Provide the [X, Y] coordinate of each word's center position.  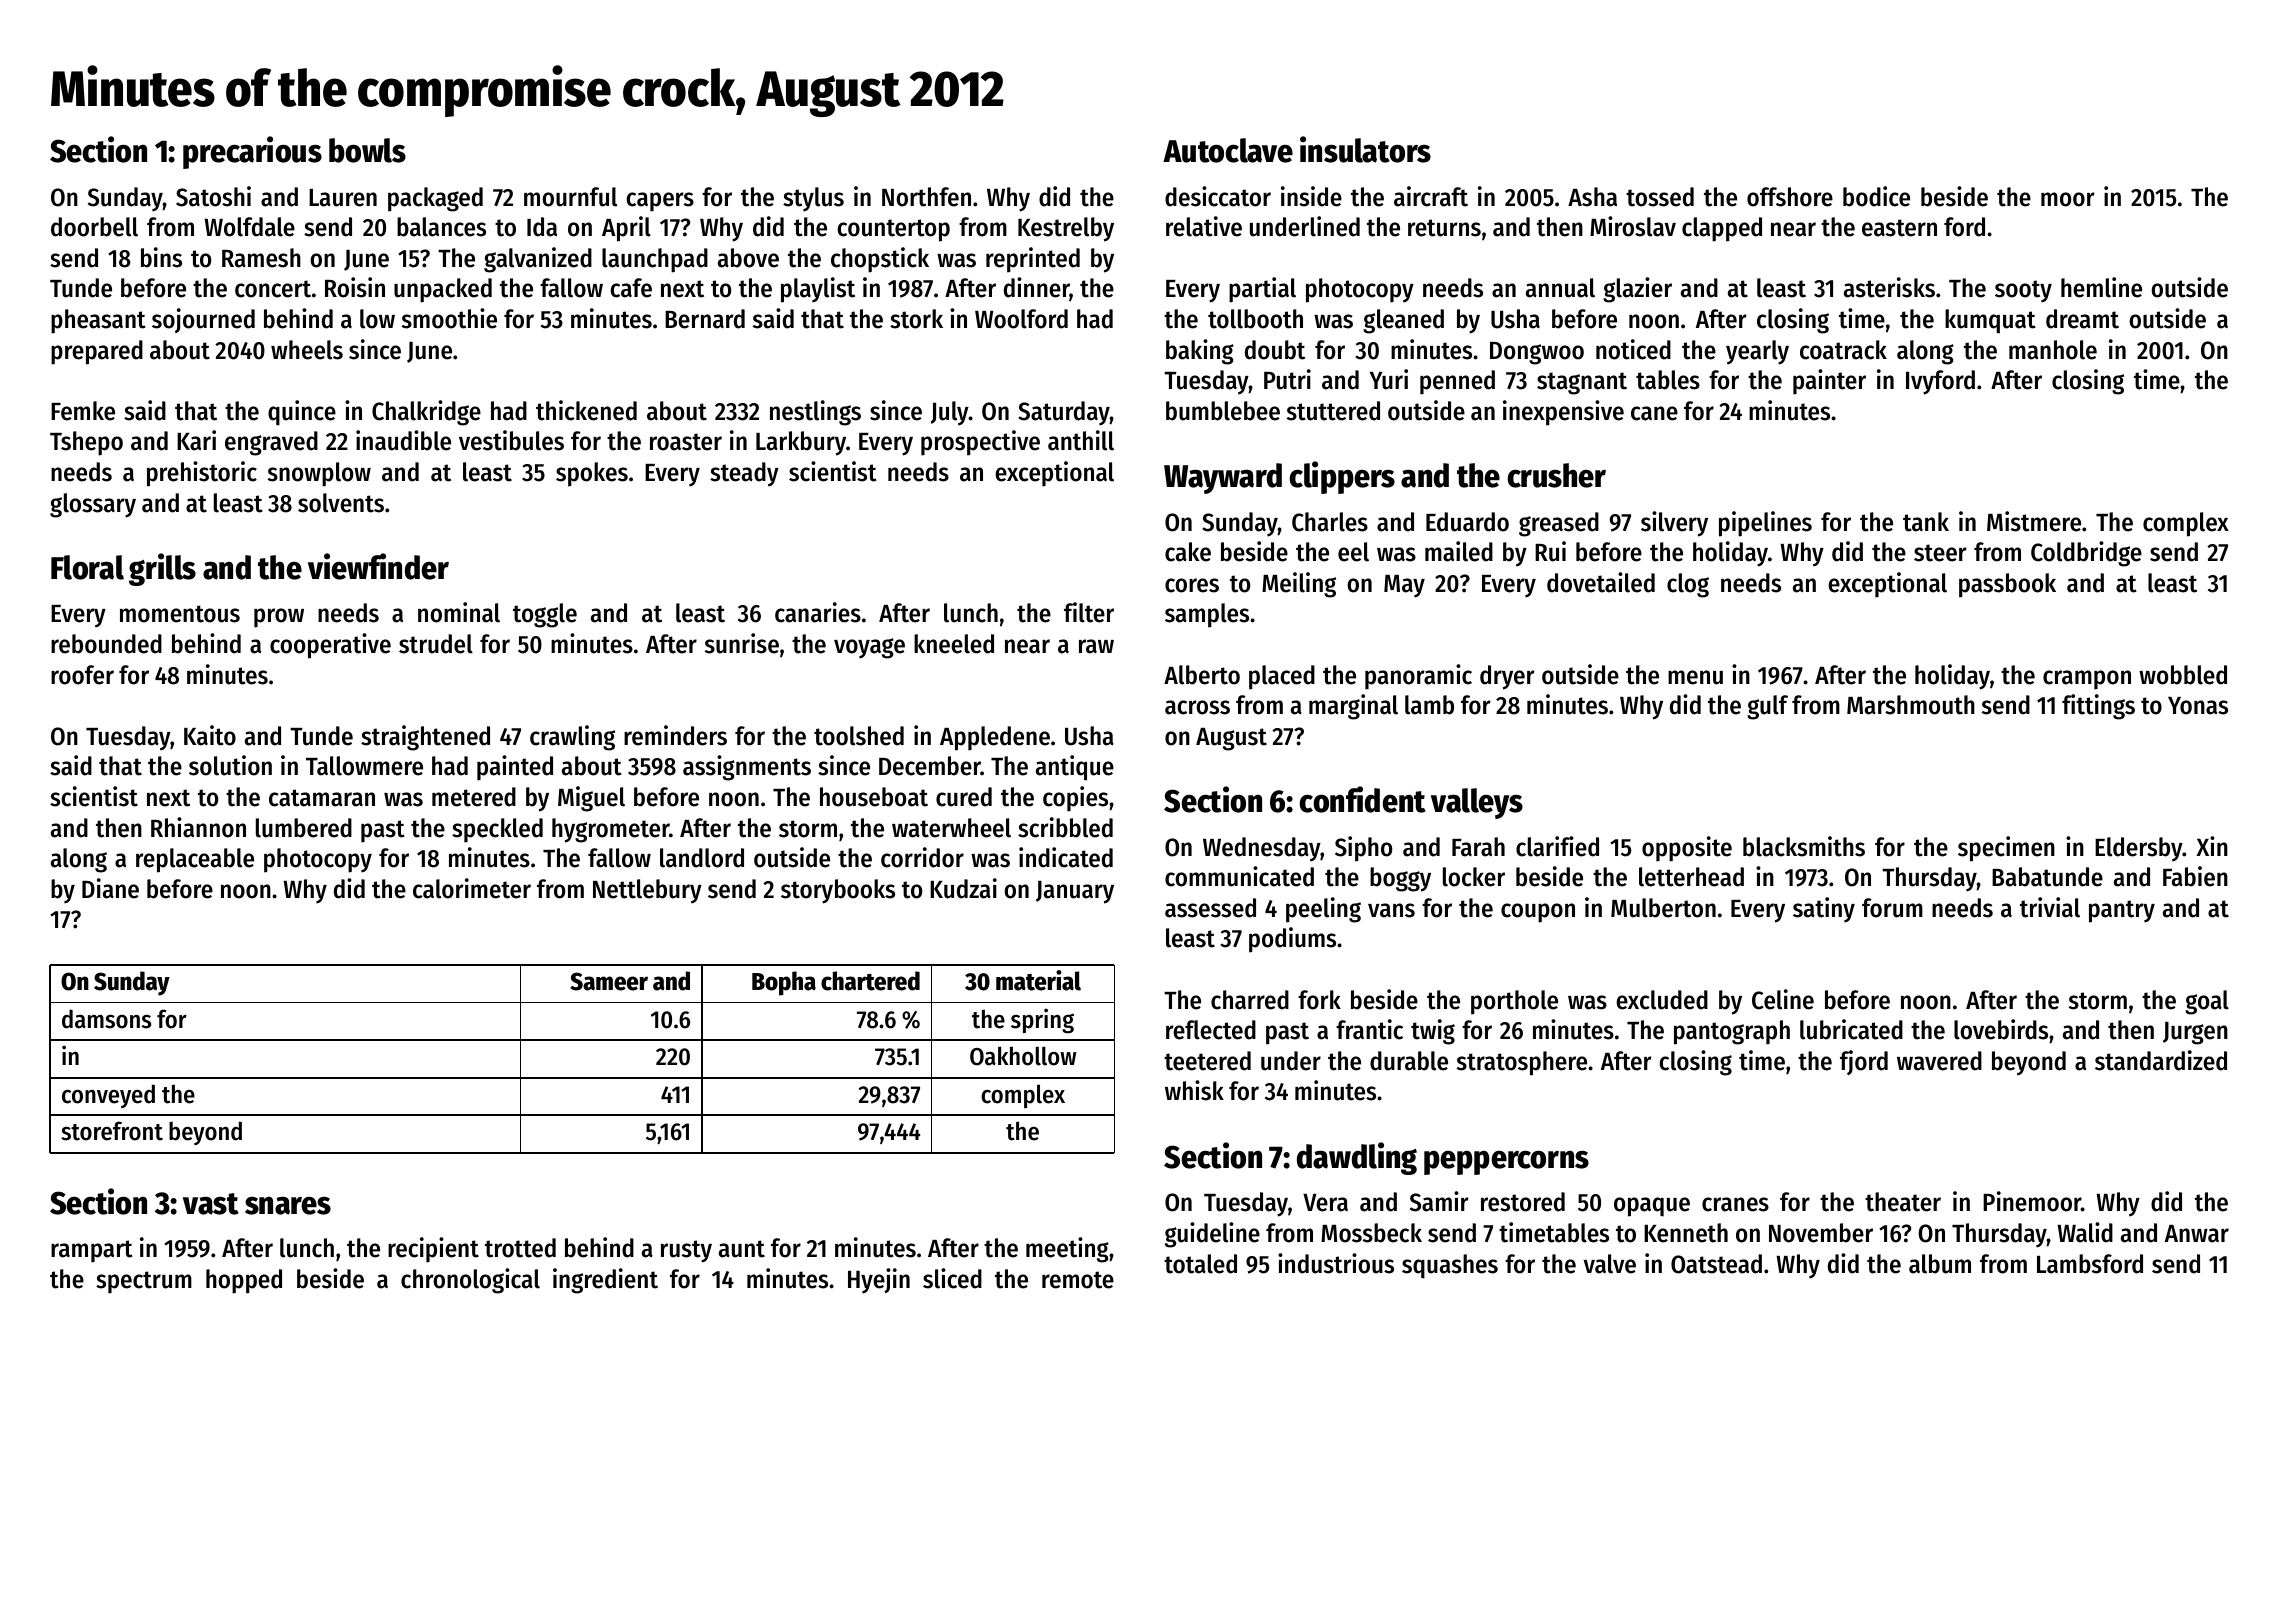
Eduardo [1467, 522]
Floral [87, 567]
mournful [570, 197]
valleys [1477, 803]
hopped [244, 1281]
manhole [2053, 350]
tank [1926, 522]
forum [1892, 908]
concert [273, 289]
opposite [1687, 849]
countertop [893, 230]
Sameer [609, 981]
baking [1200, 352]
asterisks [1889, 287]
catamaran [322, 798]
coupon [1538, 913]
